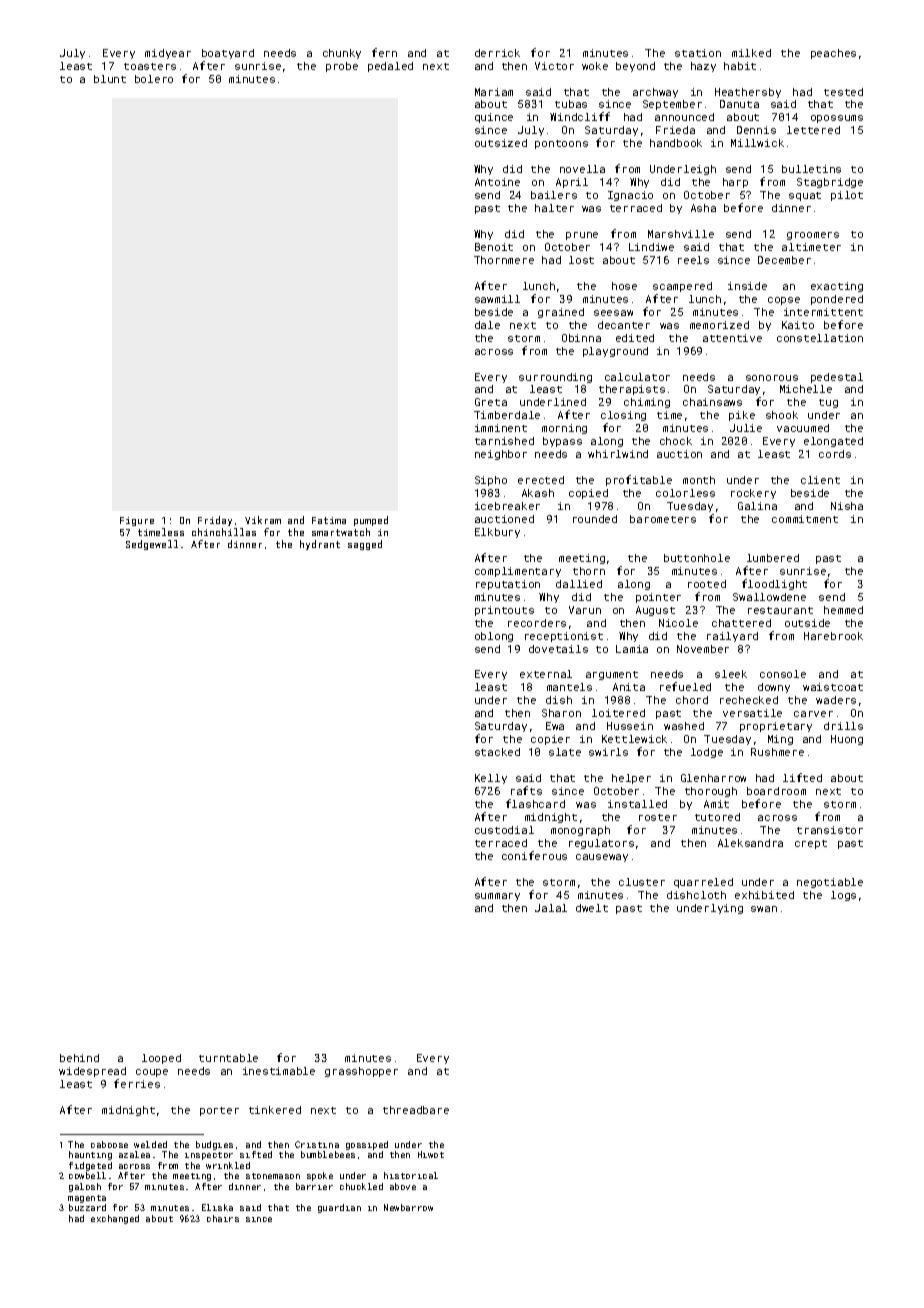 The image size is (924, 1308). Describe the element at coordinates (497, 53) in the screenshot. I see `derrick` at that location.
